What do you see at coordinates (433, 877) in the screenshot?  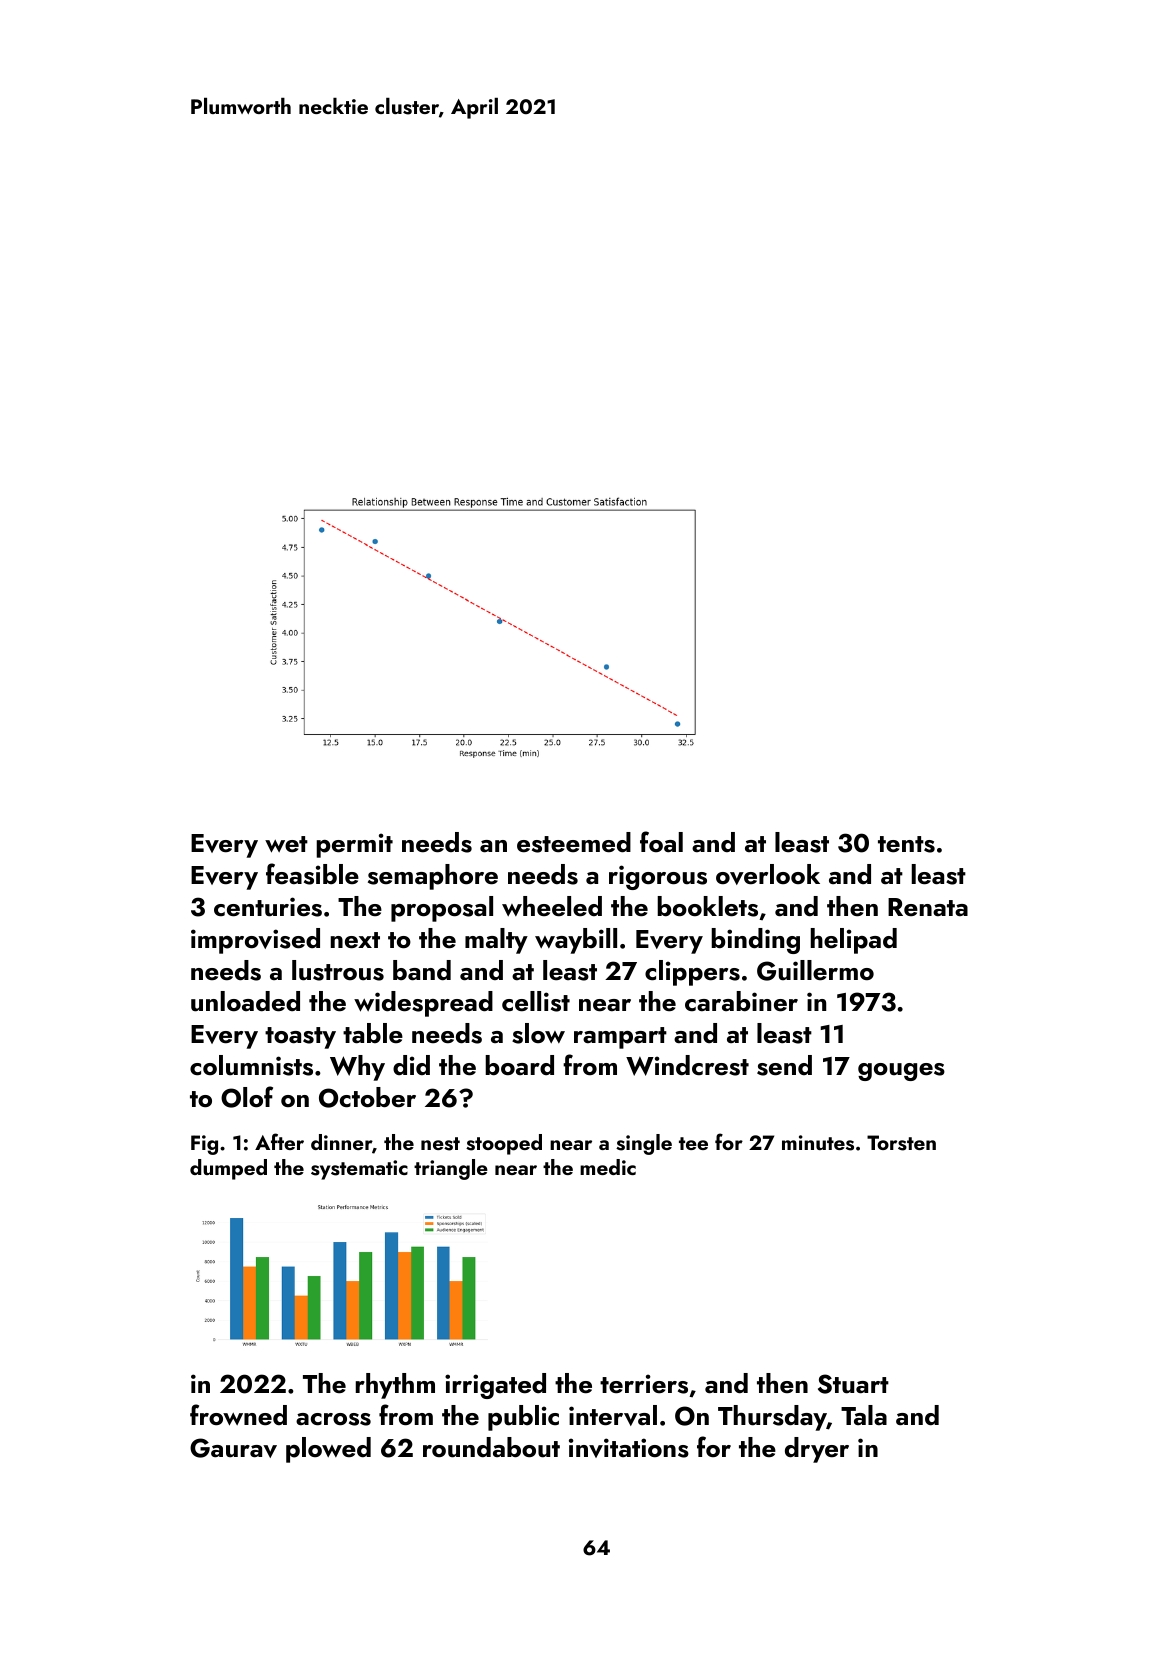 I see `semaphore` at bounding box center [433, 877].
